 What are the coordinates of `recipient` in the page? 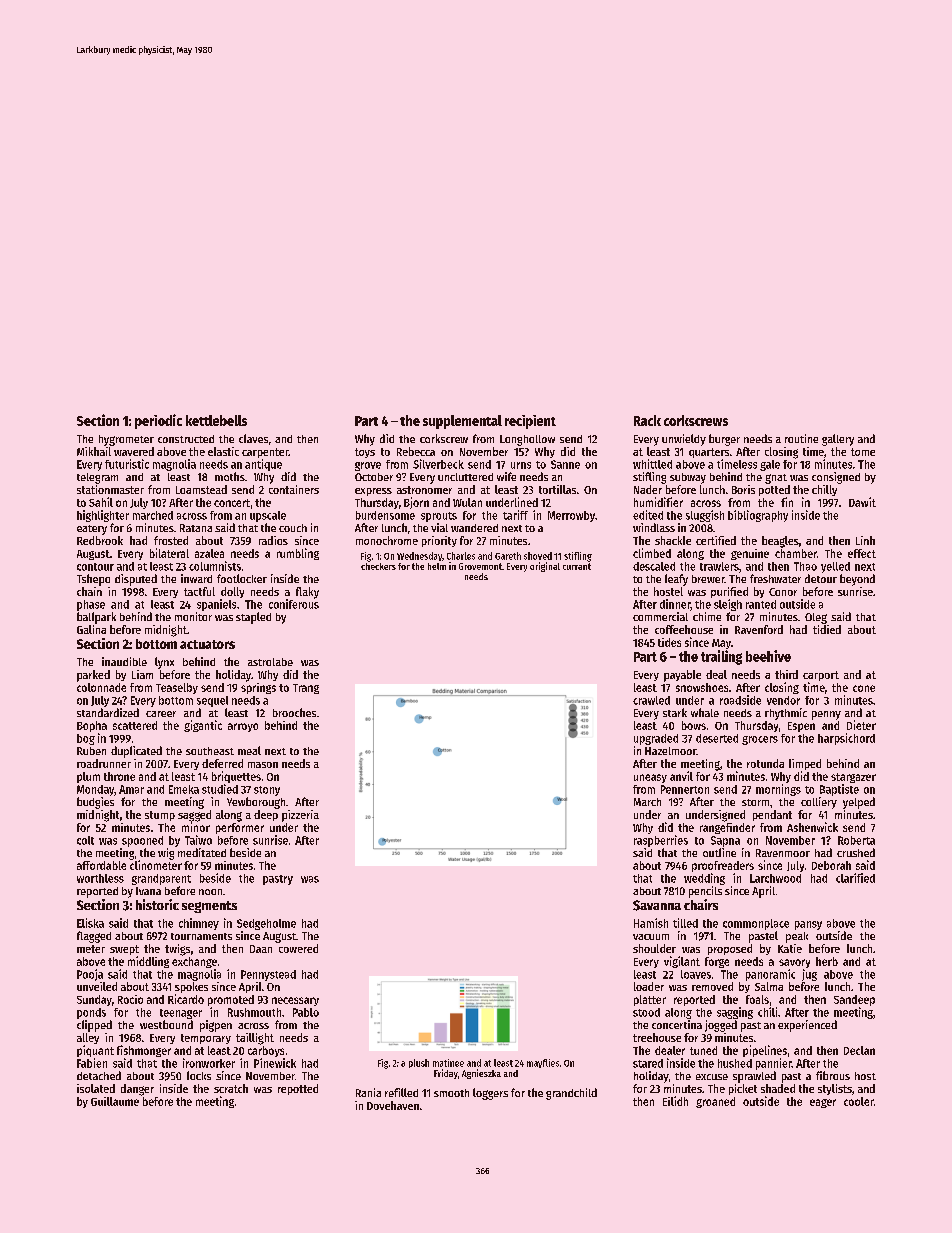 It's located at (530, 422).
